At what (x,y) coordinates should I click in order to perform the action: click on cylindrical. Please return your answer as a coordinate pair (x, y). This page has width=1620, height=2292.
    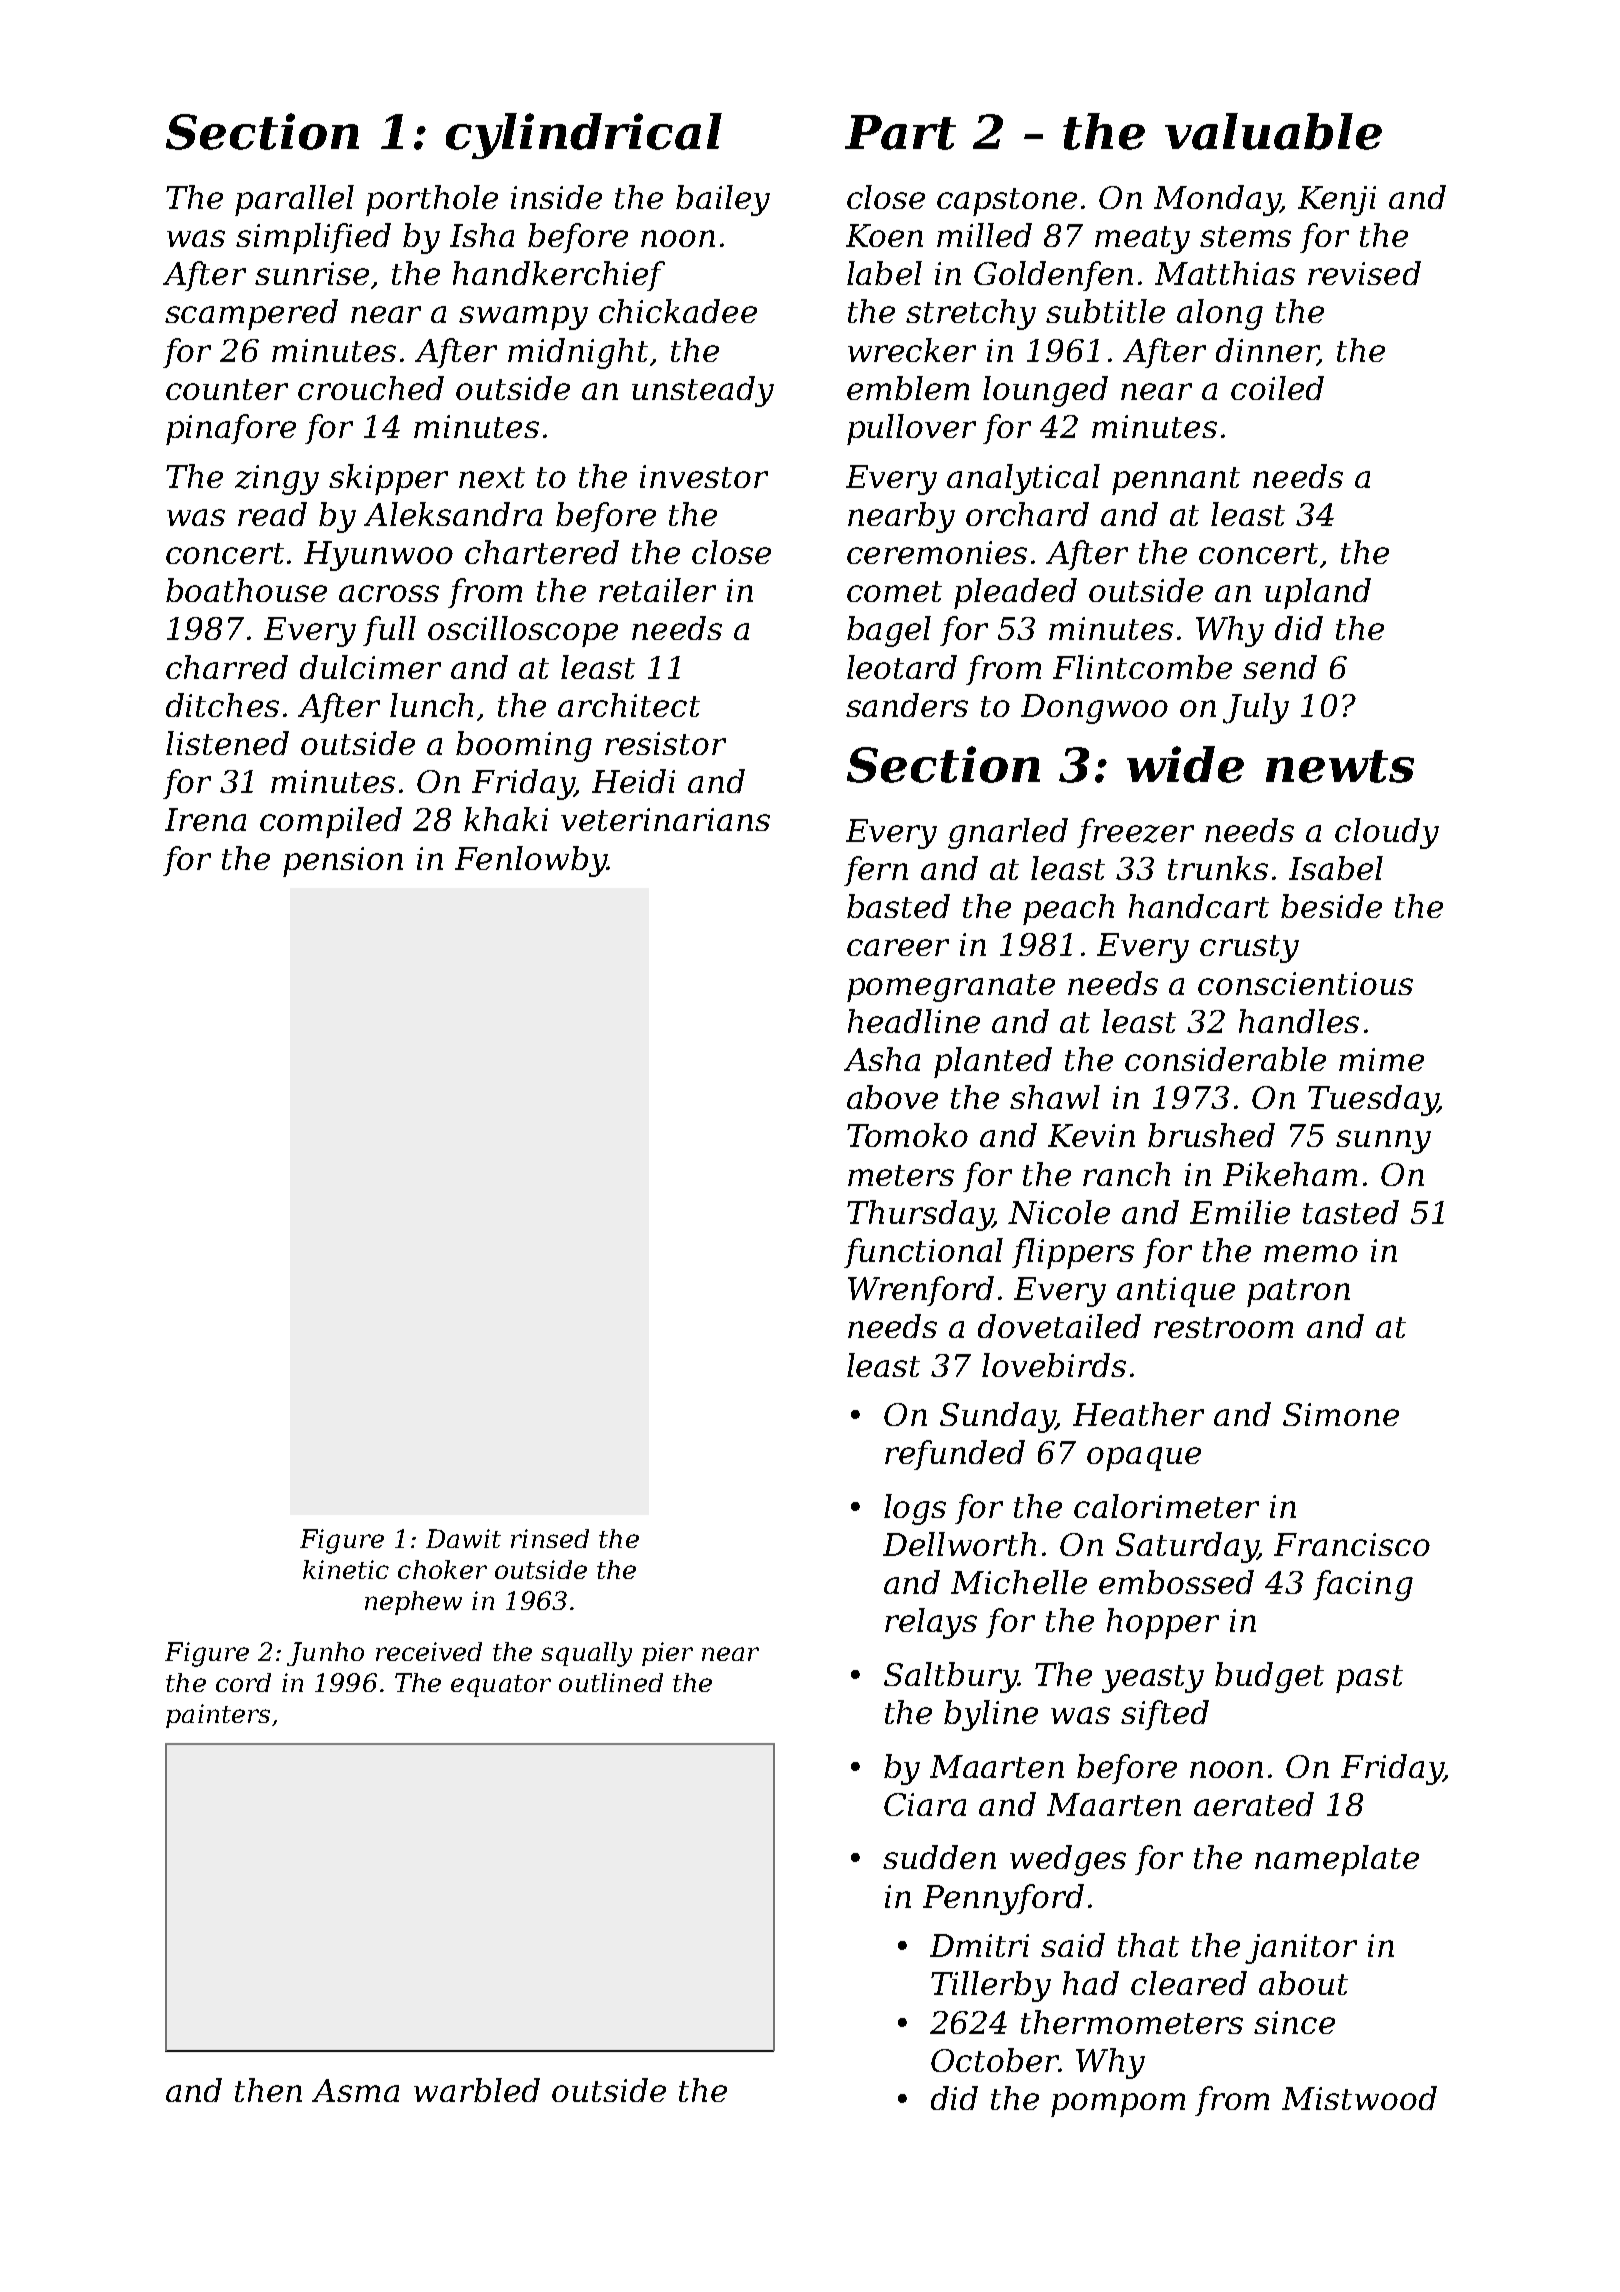
    Looking at the image, I should click on (584, 136).
